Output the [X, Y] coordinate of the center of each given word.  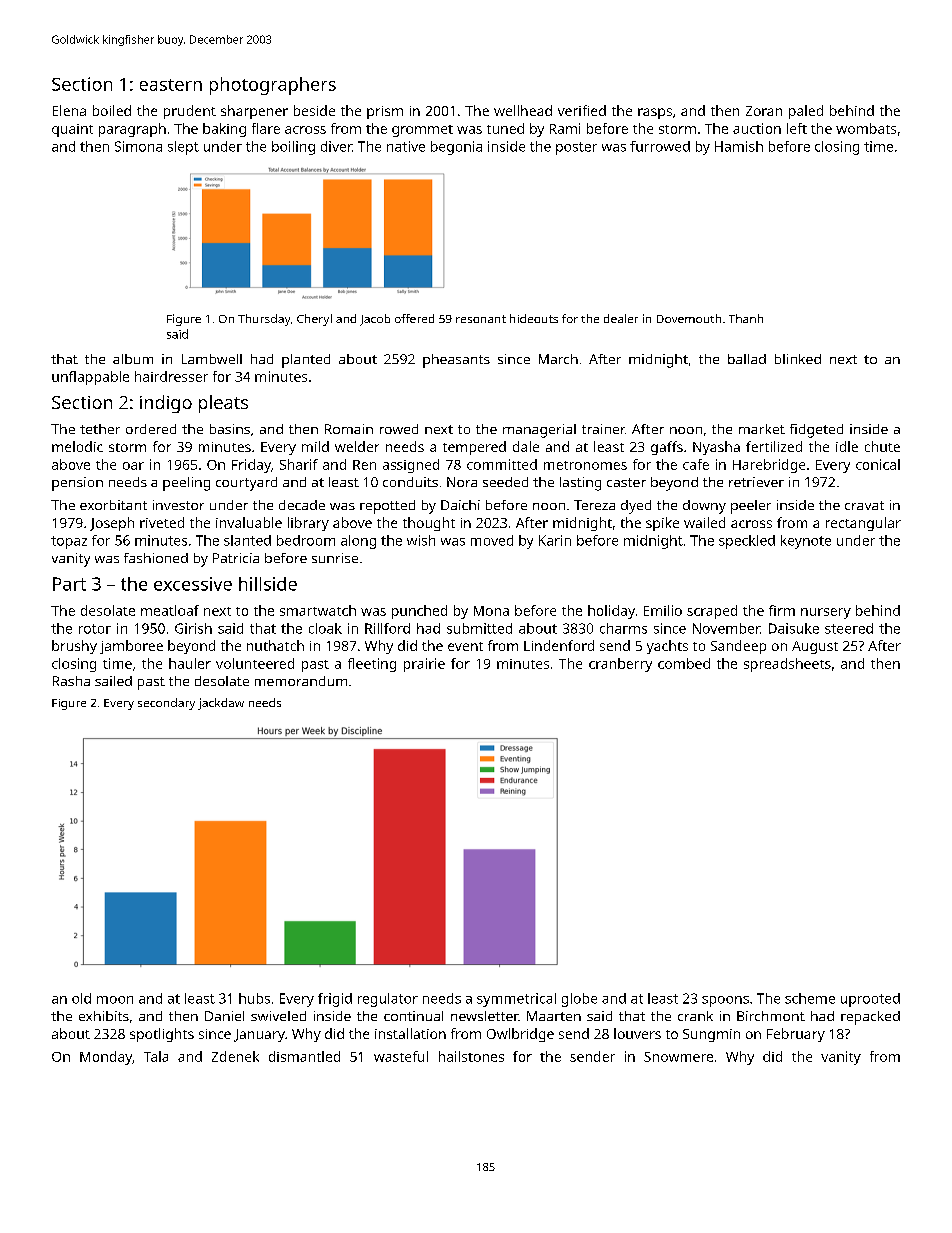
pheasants [456, 361]
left [797, 128]
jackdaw [221, 704]
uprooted [870, 1000]
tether [100, 429]
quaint [72, 130]
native [406, 146]
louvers [637, 1033]
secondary [166, 704]
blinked [798, 359]
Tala [156, 1056]
